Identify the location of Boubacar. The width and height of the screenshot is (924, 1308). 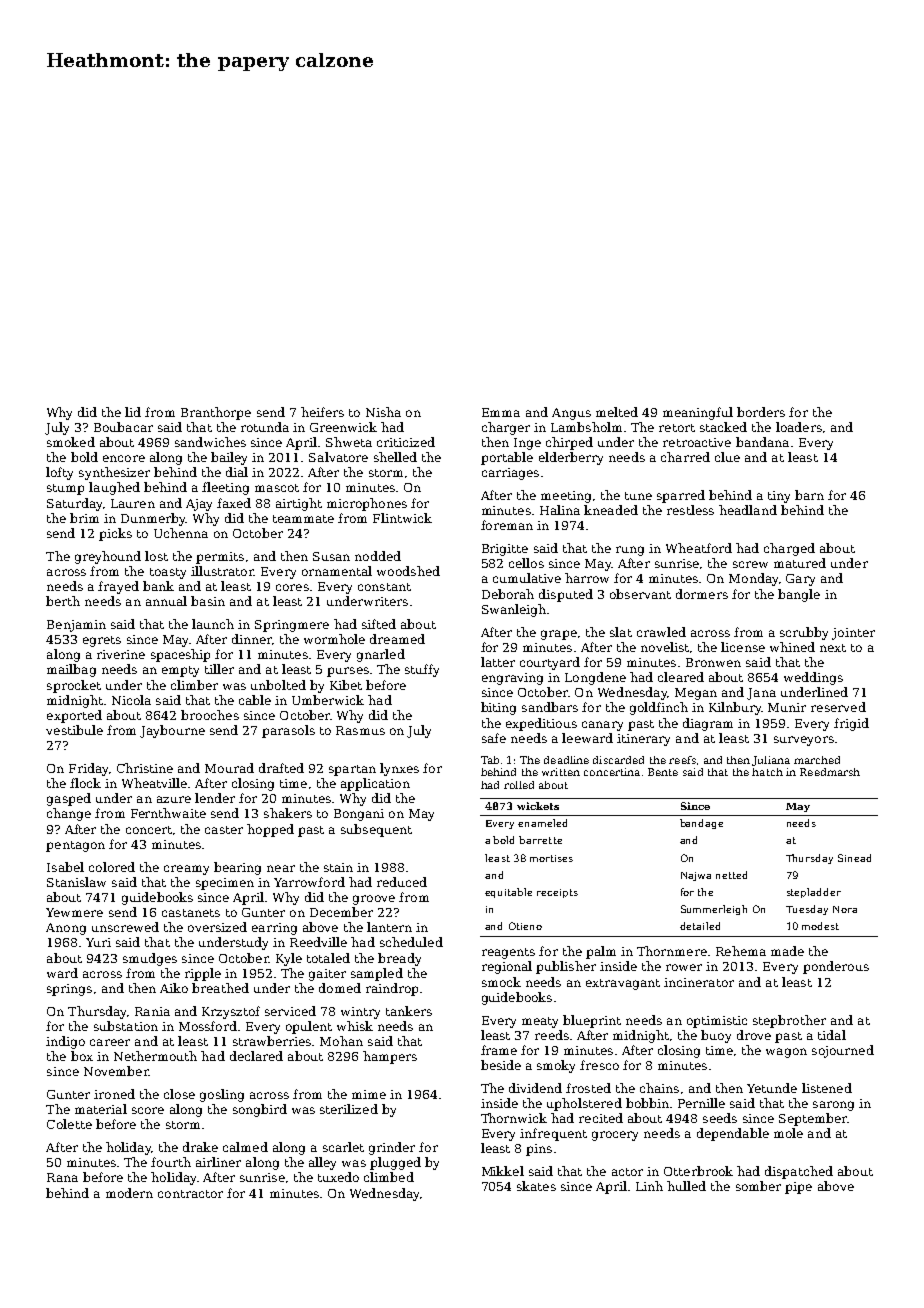
(123, 427).
